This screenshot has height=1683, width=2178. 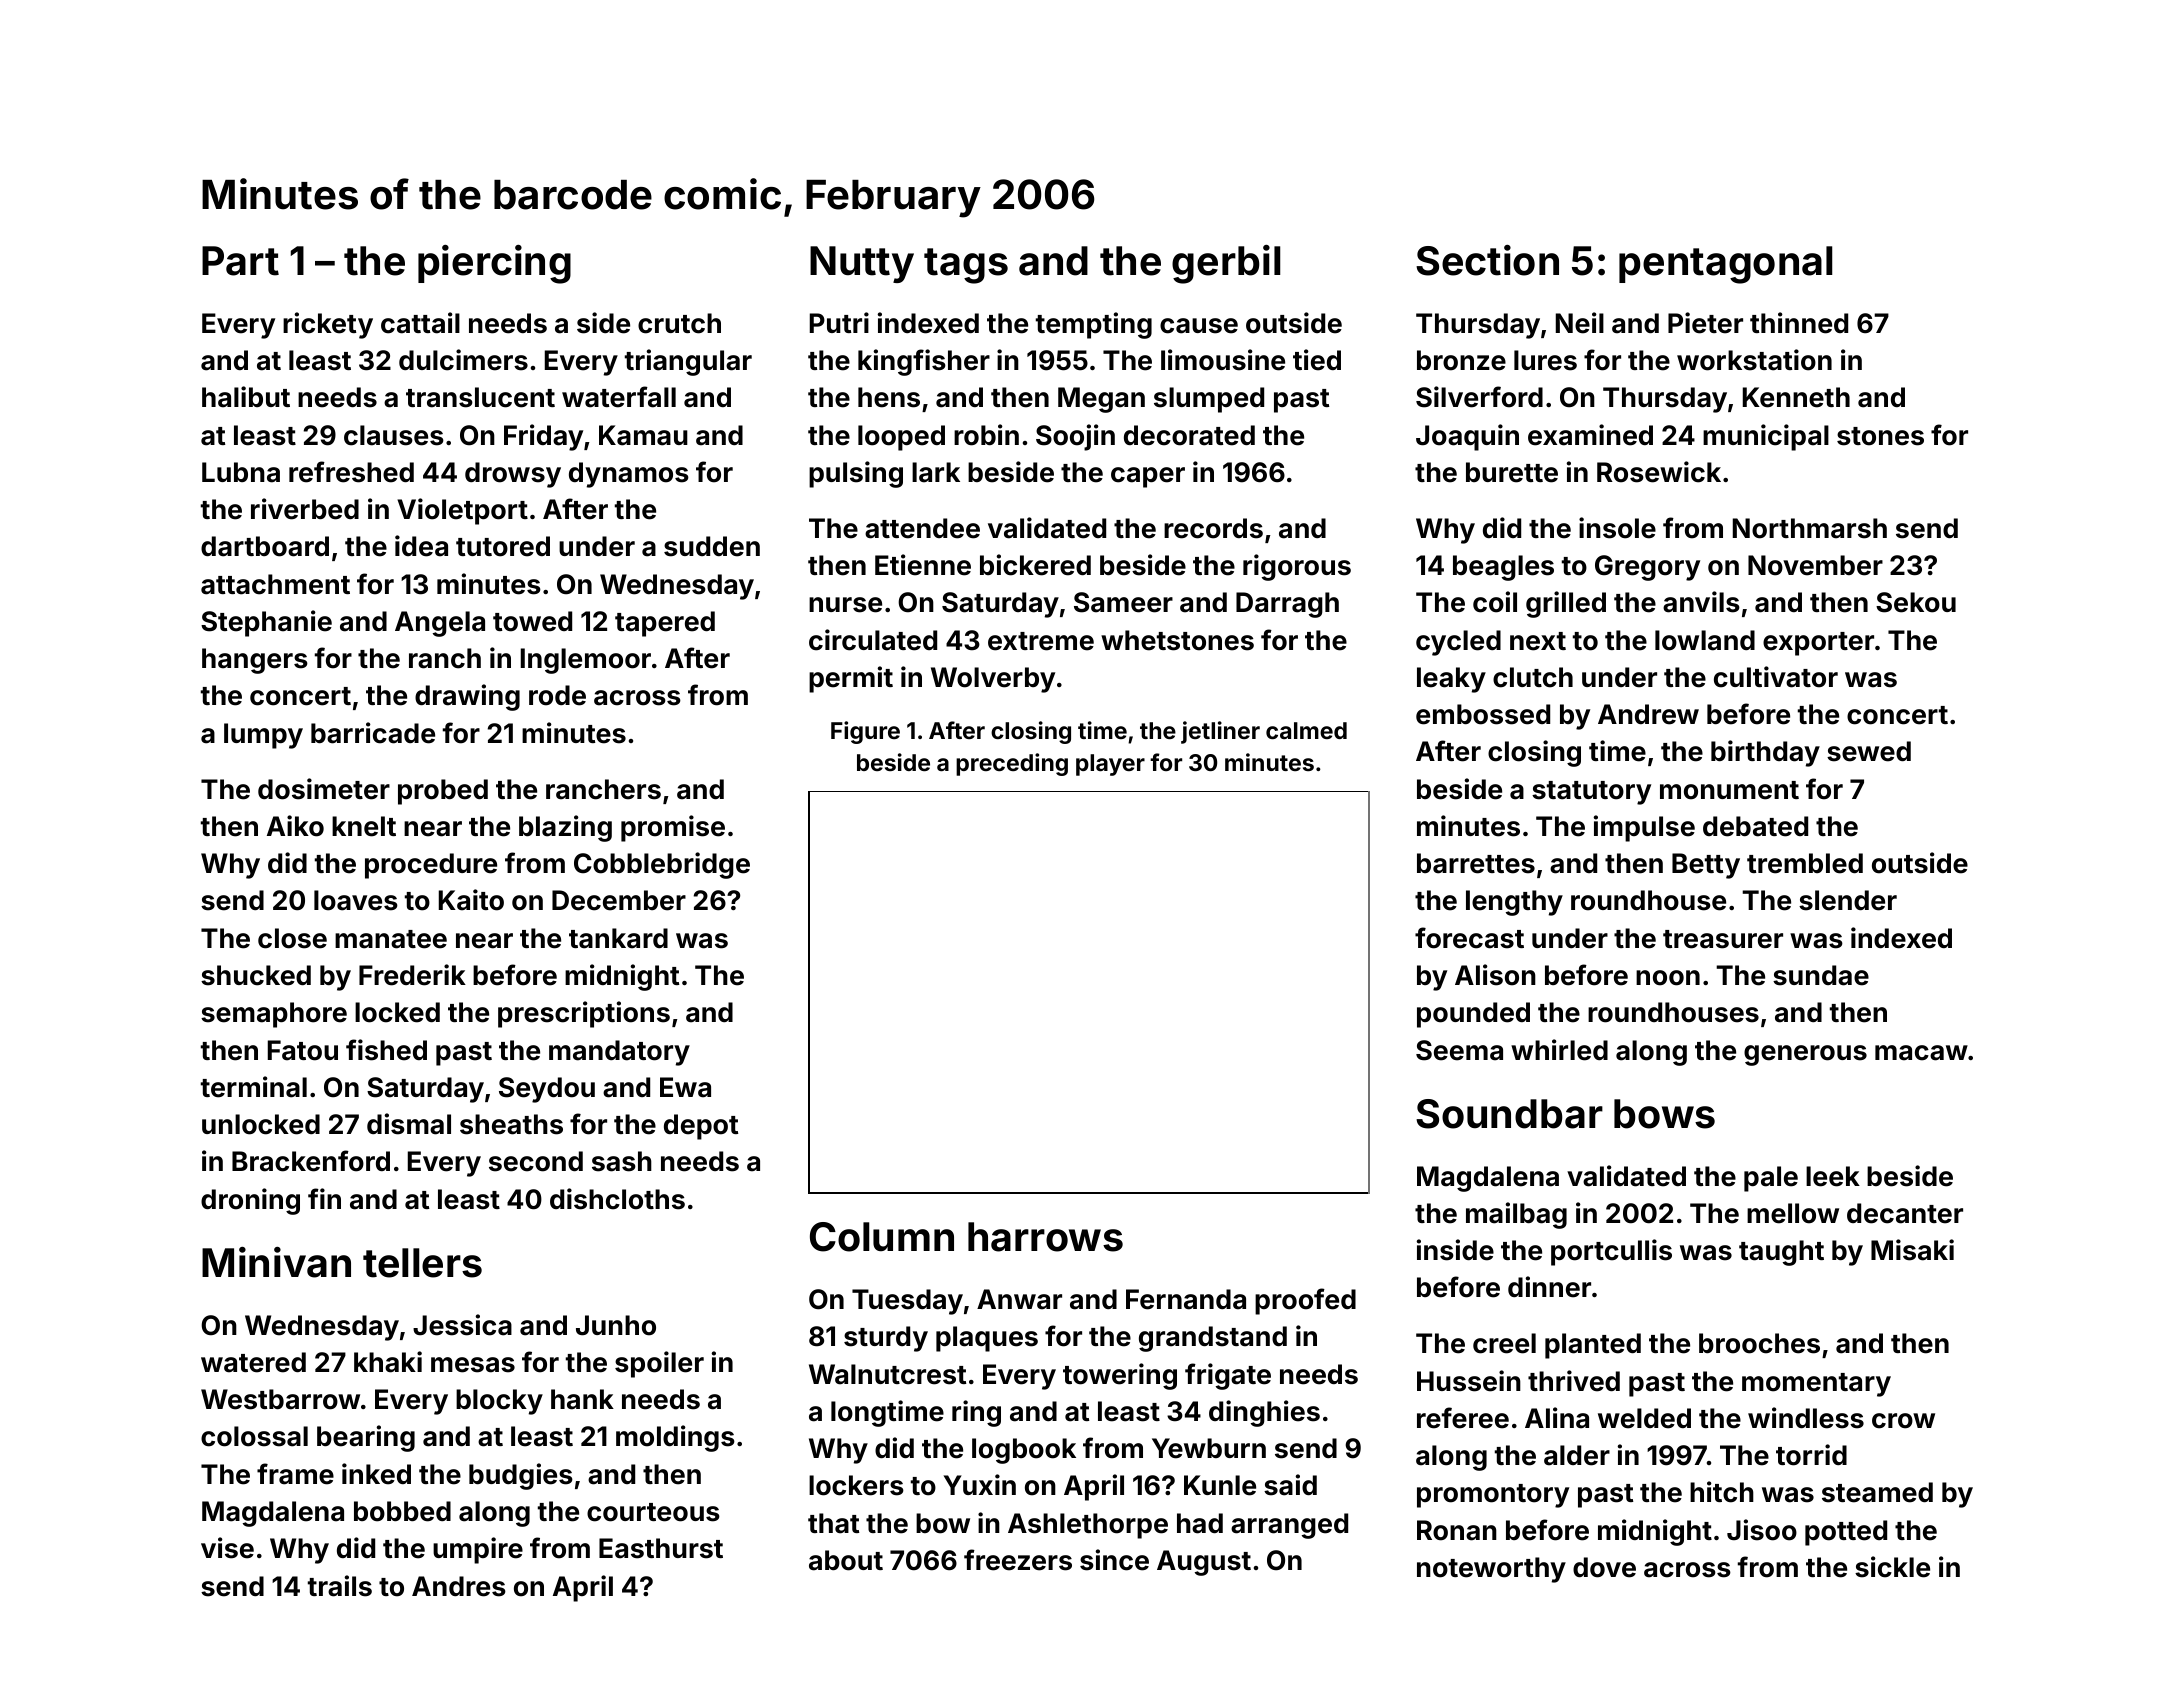 I want to click on since, so click(x=1114, y=1560).
